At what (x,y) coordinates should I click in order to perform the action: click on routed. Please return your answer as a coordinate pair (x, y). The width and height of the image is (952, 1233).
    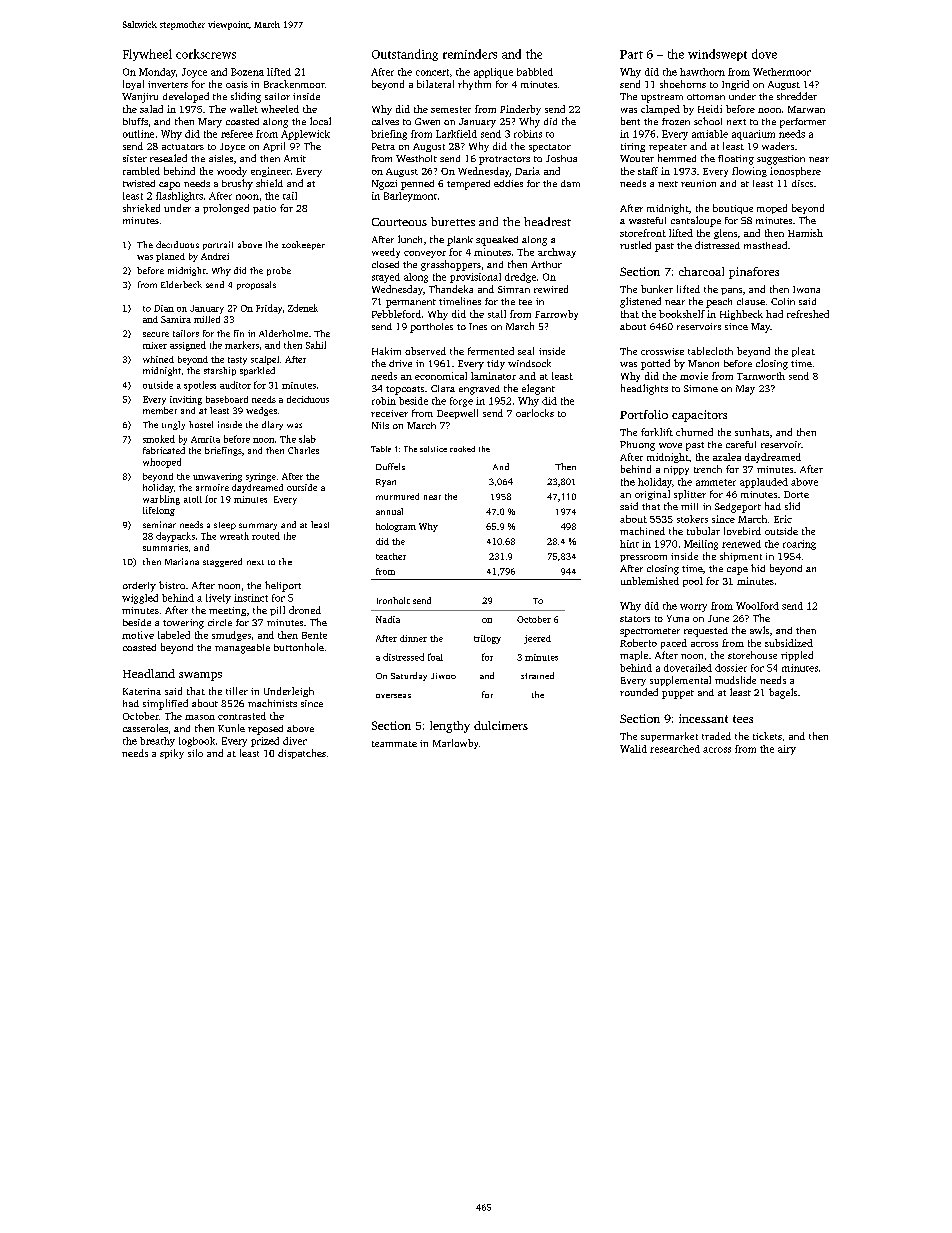
    Looking at the image, I should click on (266, 536).
